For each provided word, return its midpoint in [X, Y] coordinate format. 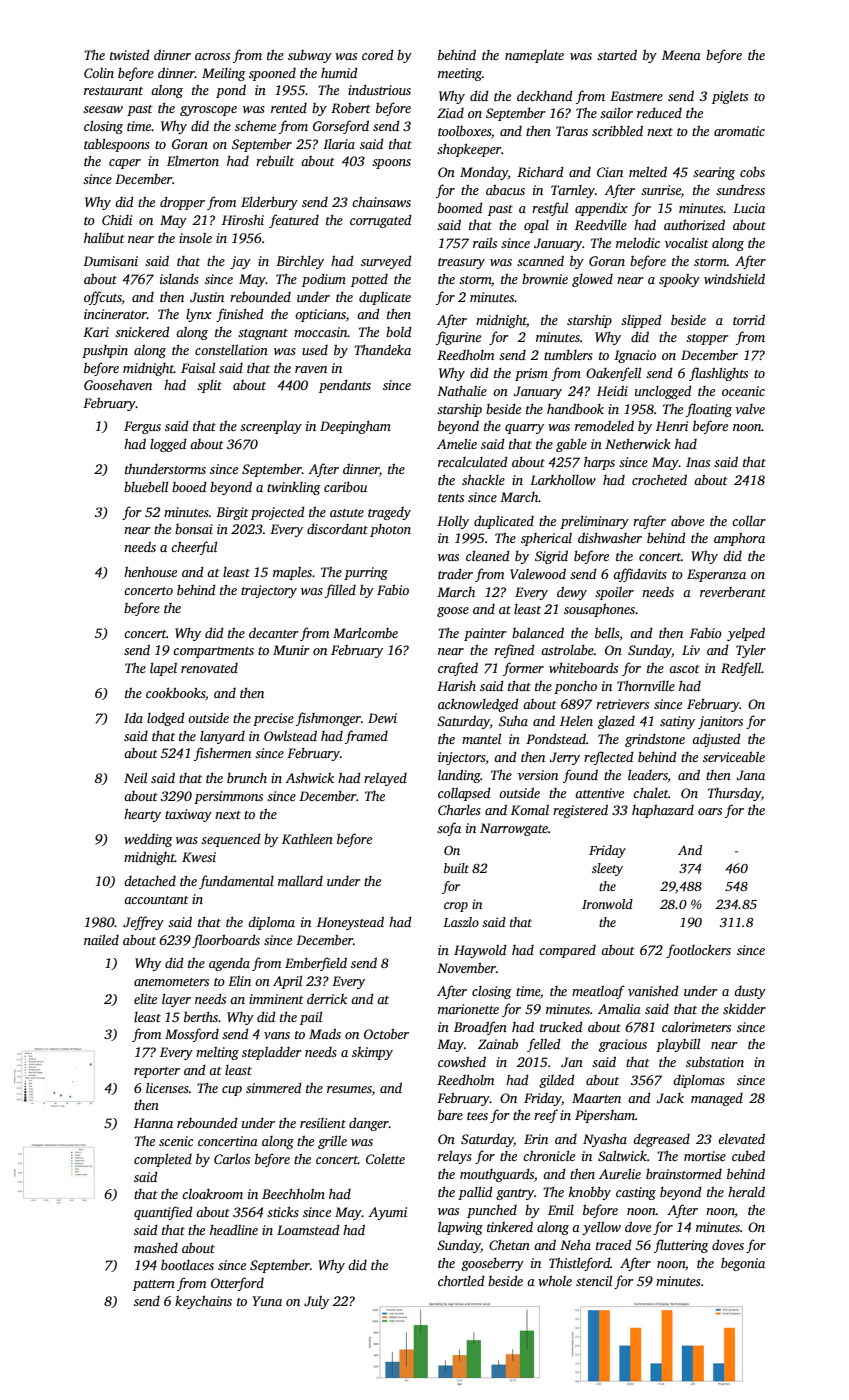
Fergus [142, 427]
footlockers [698, 951]
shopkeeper [469, 150]
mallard [300, 880]
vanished [653, 990]
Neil [135, 777]
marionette [468, 1009]
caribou [345, 486]
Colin [99, 72]
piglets [730, 97]
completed [163, 1160]
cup [232, 1091]
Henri [672, 426]
